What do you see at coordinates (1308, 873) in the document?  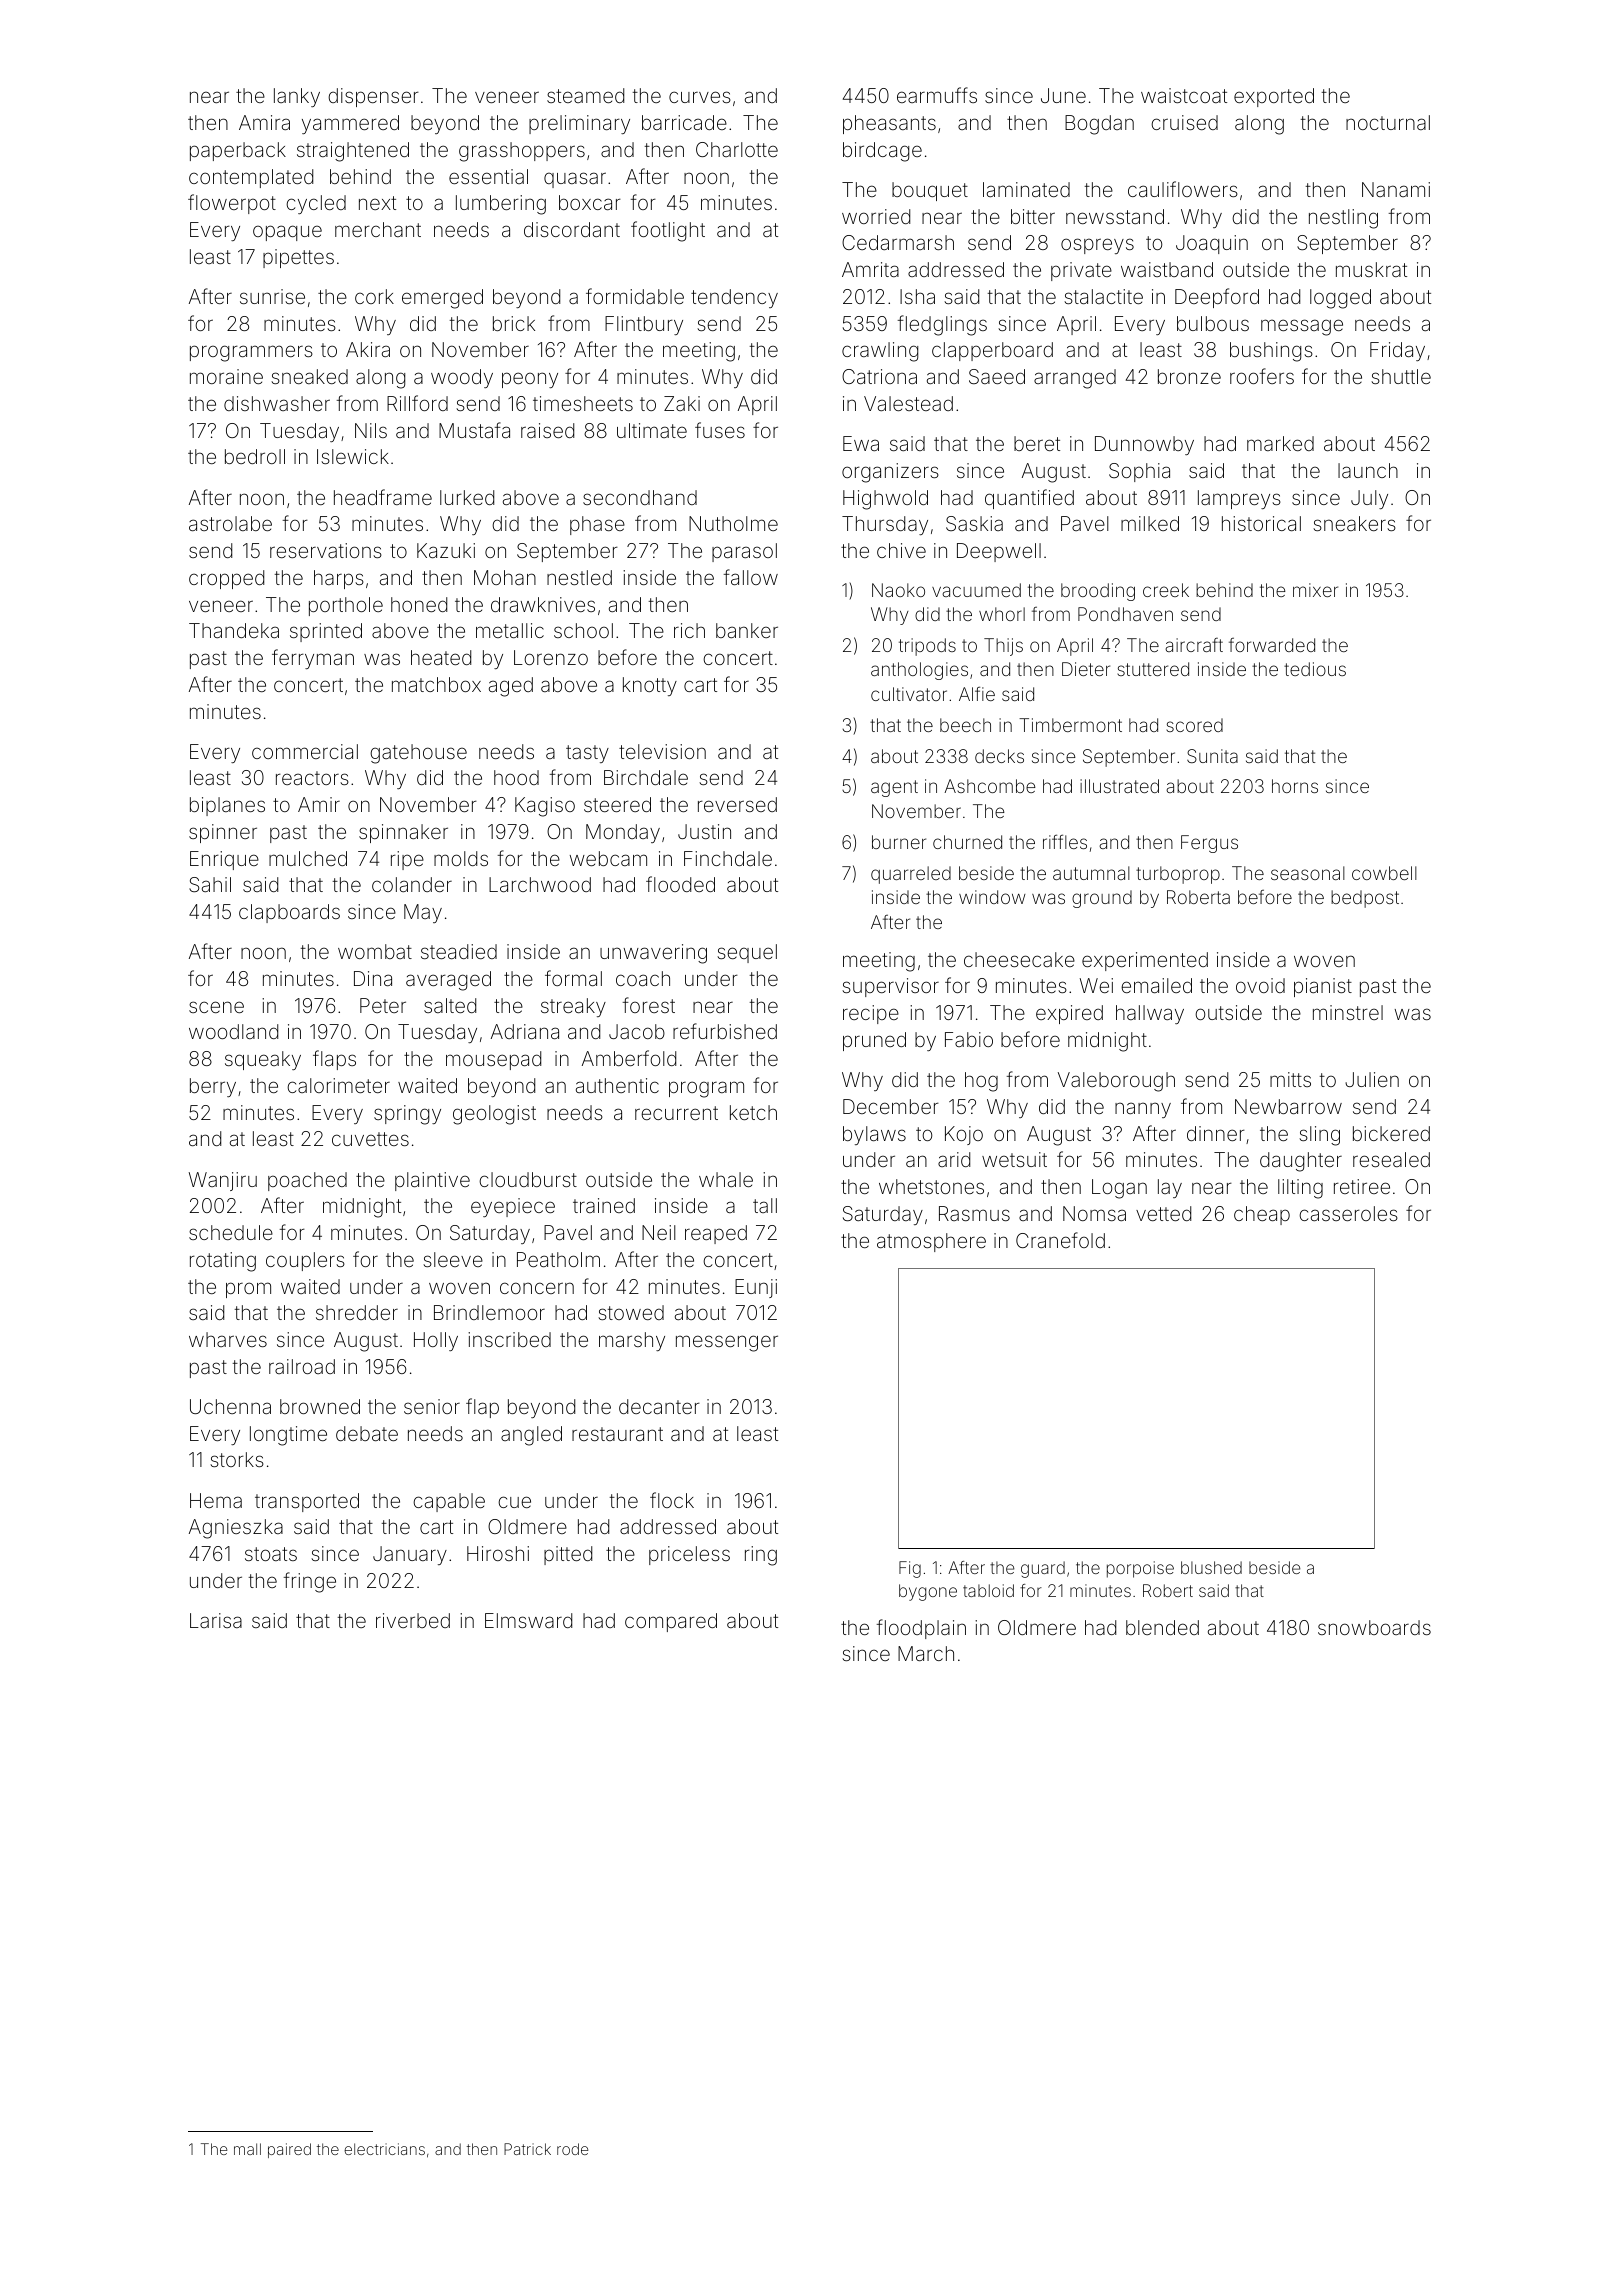 I see `seasonal` at bounding box center [1308, 873].
